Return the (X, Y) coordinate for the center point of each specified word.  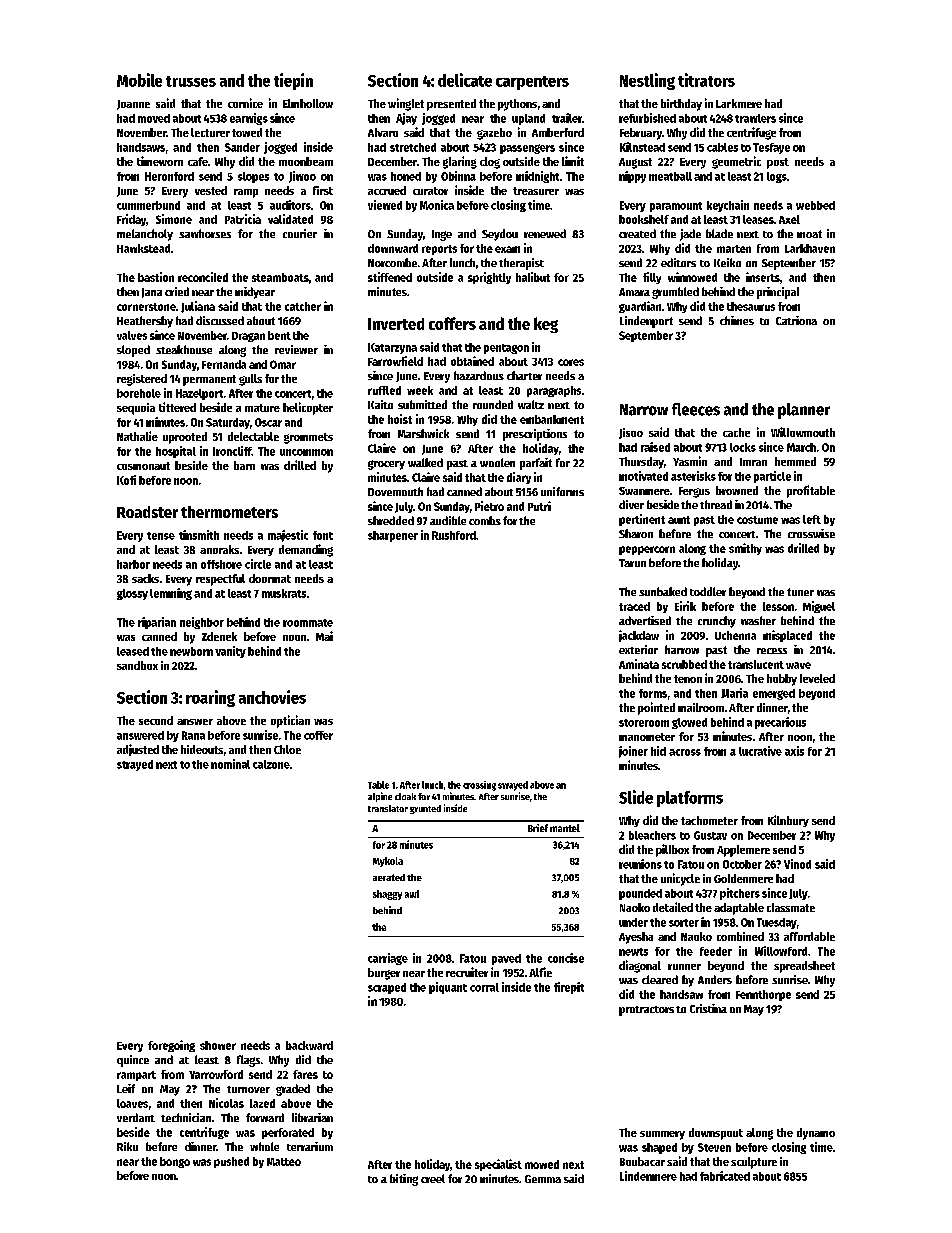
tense (161, 536)
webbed (815, 205)
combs (485, 520)
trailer (567, 118)
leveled (817, 678)
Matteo (284, 1162)
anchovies (272, 697)
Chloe (287, 749)
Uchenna (735, 635)
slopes (253, 177)
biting (404, 1180)
